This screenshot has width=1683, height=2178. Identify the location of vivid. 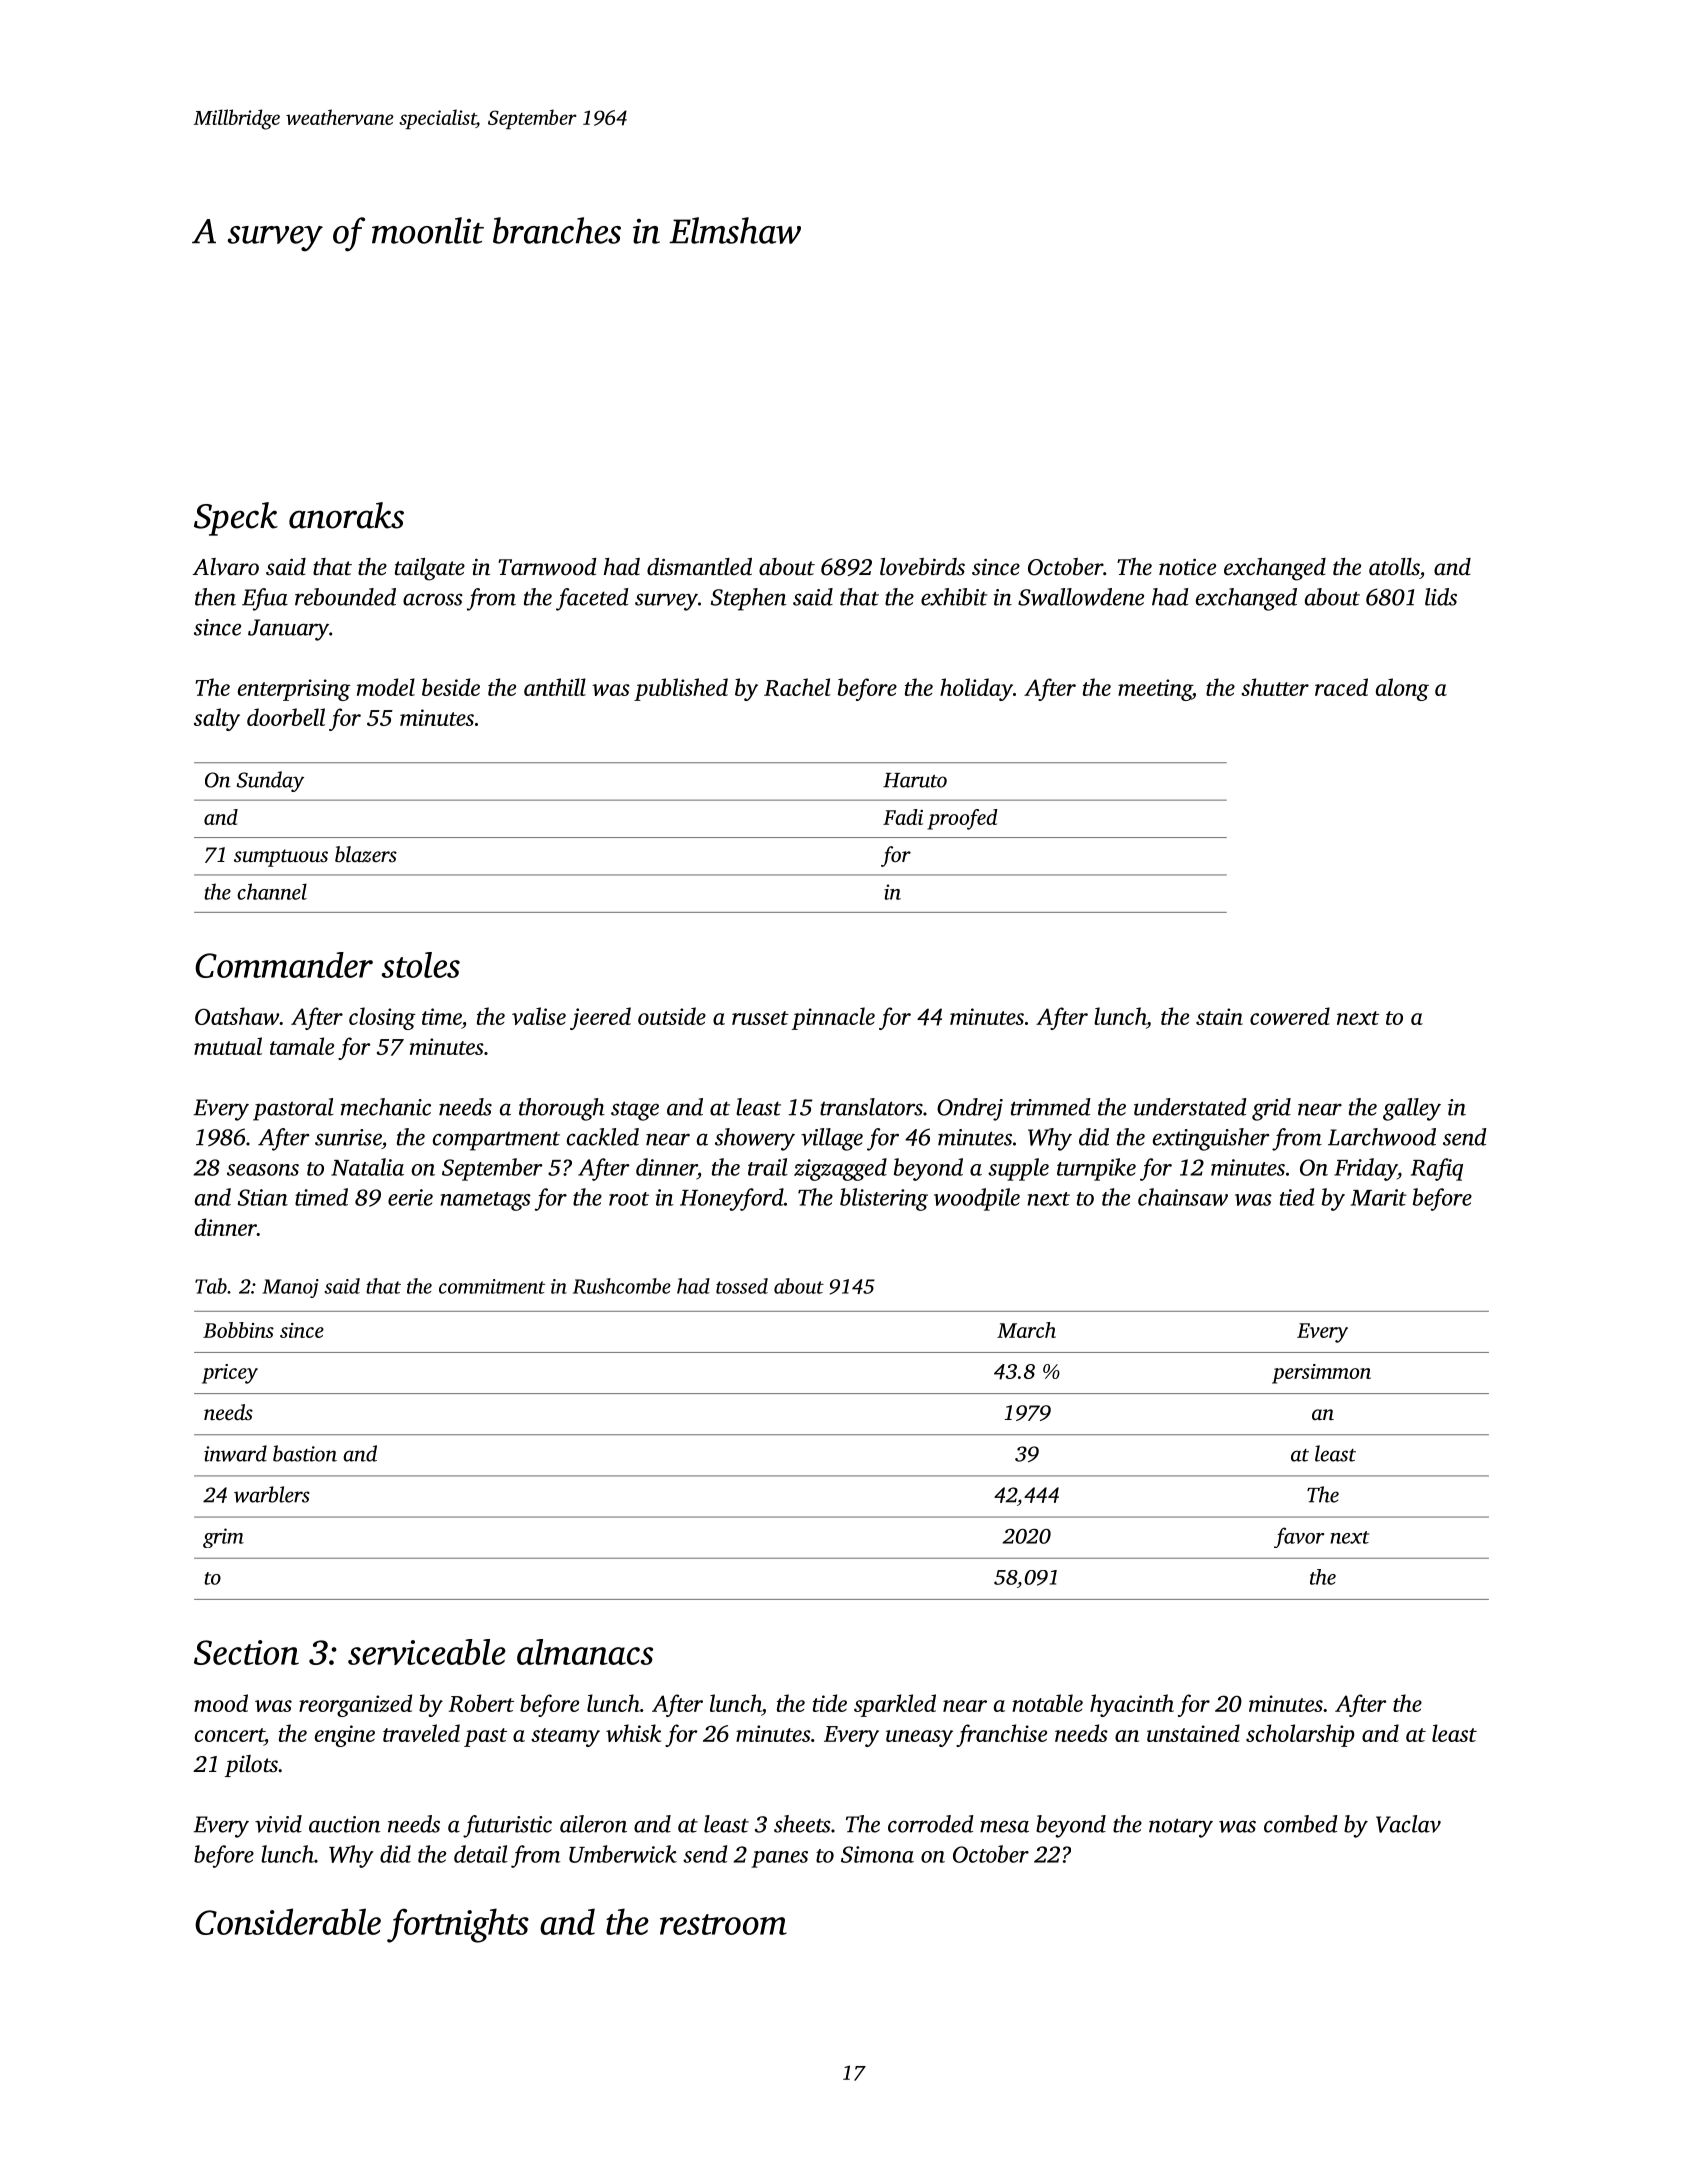
(278, 1824).
